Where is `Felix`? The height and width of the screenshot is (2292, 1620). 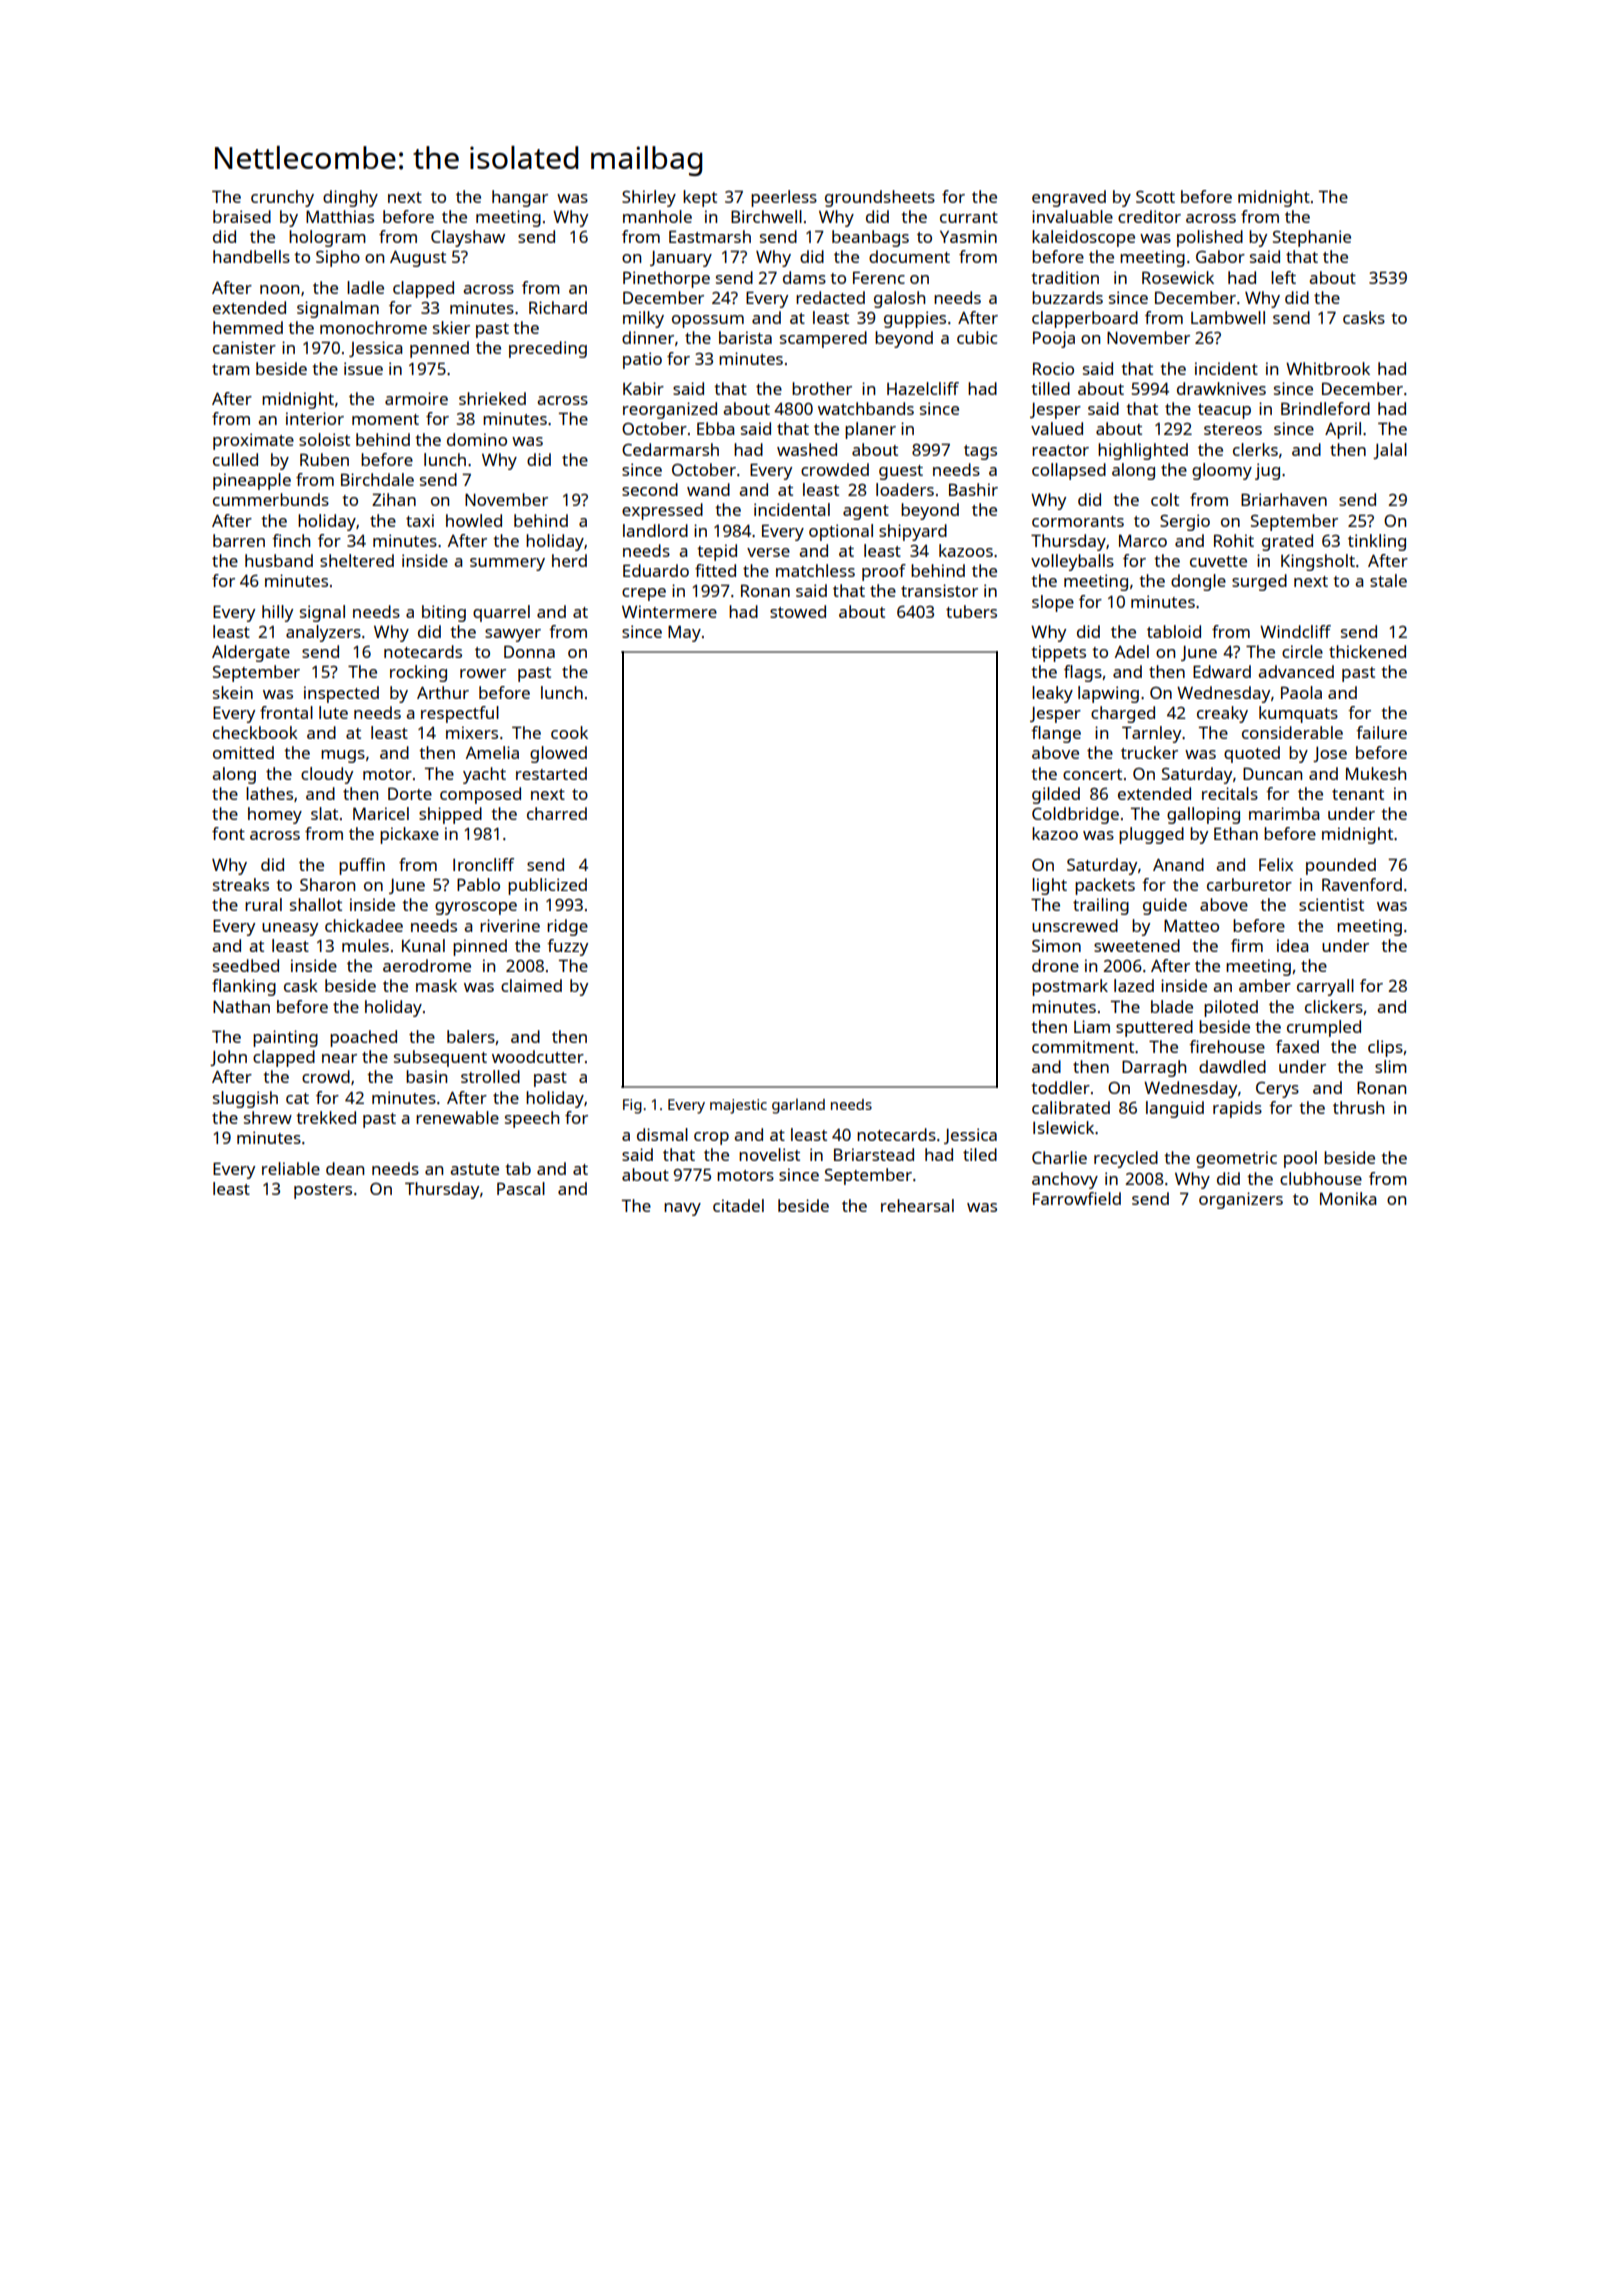
Felix is located at coordinates (1276, 864).
